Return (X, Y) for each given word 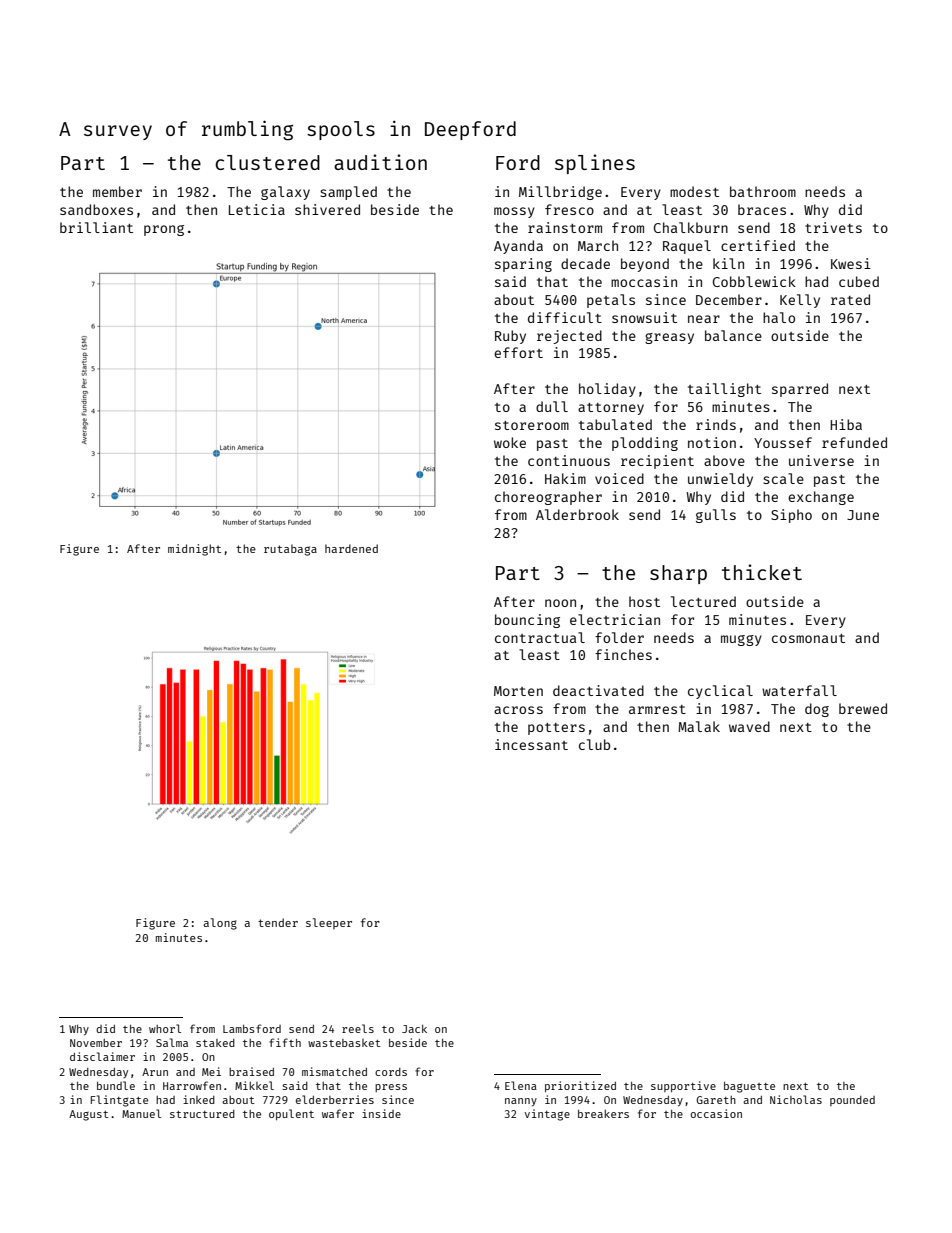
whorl (165, 1028)
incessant (531, 744)
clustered (267, 162)
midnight (194, 550)
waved (749, 726)
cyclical (720, 692)
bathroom (763, 191)
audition (380, 162)
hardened (351, 548)
